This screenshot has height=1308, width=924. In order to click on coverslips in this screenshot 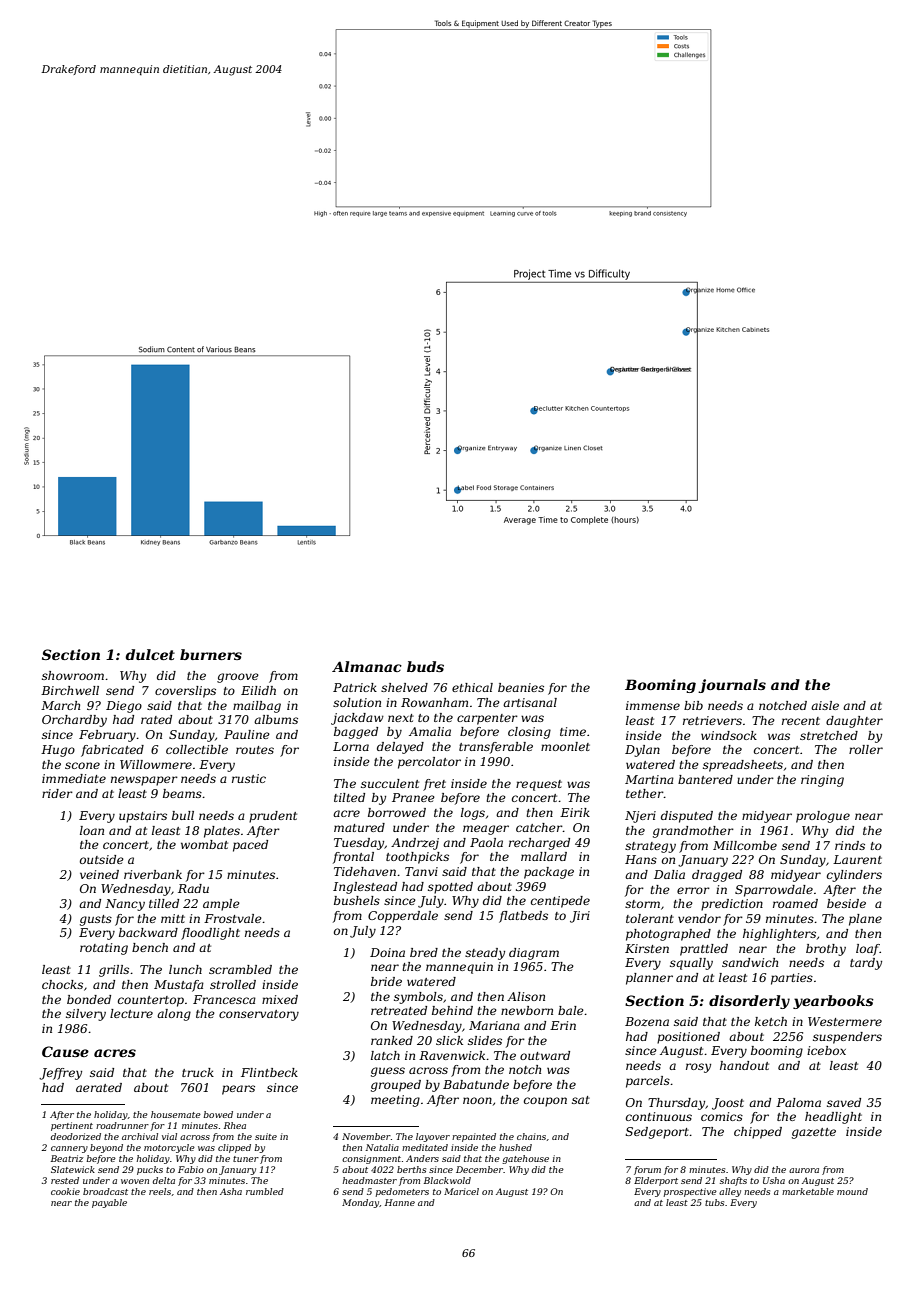, I will do `click(185, 692)`.
